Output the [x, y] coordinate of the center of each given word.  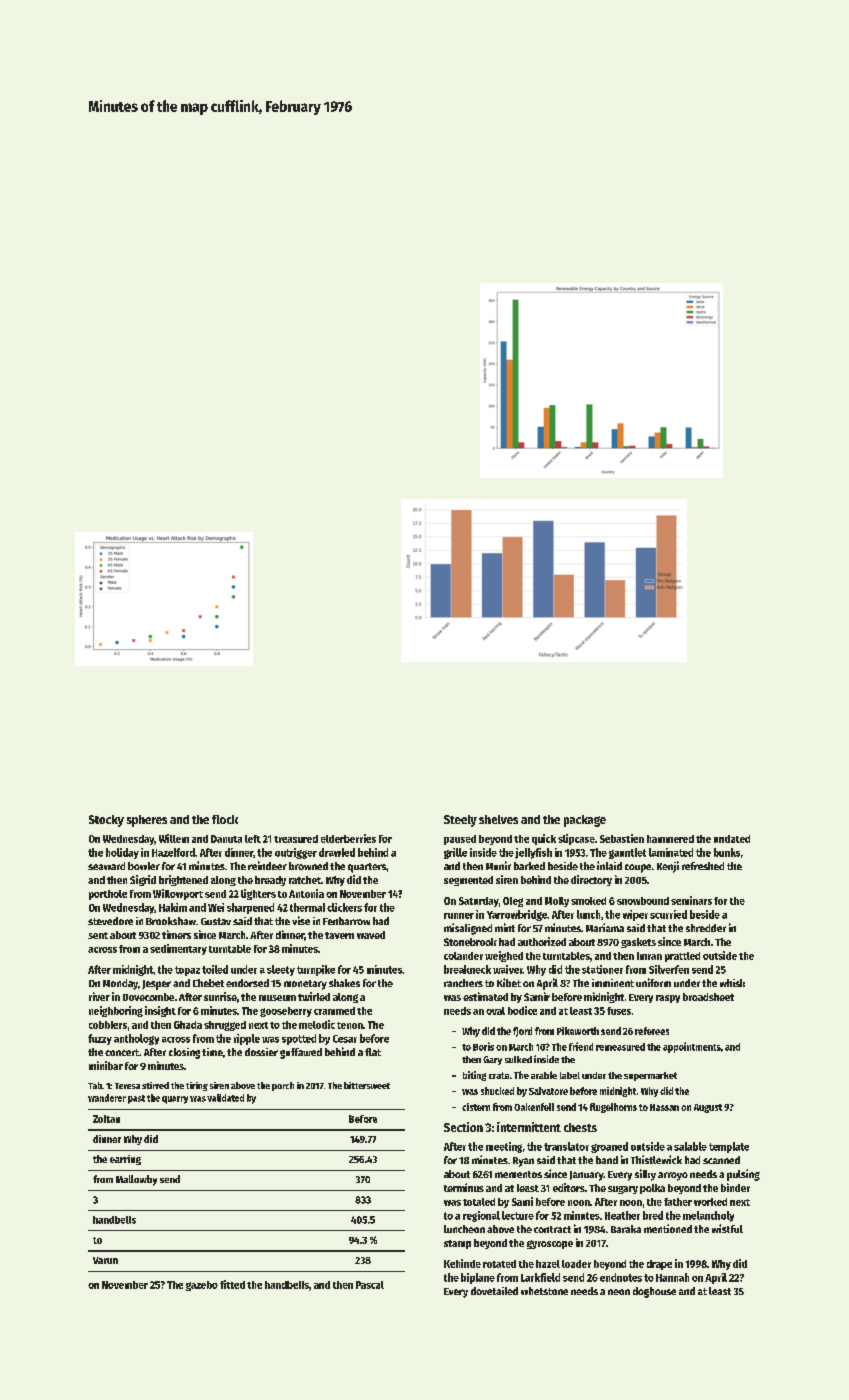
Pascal [370, 1285]
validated [225, 1098]
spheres [147, 821]
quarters [367, 868]
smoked [588, 901]
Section [463, 1127]
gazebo [202, 1286]
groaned [609, 1147]
